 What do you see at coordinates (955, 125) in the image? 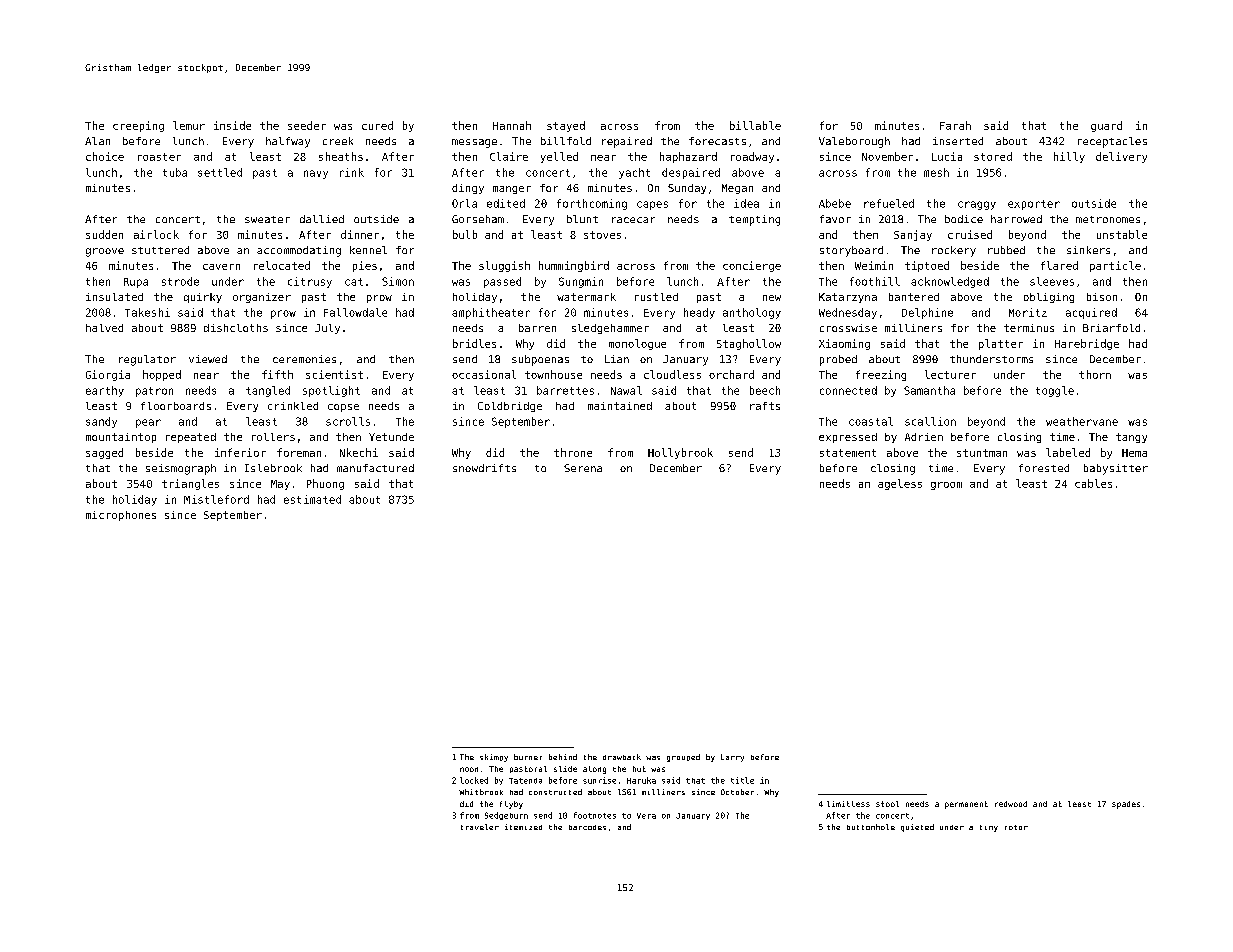
I see `Farah` at bounding box center [955, 125].
